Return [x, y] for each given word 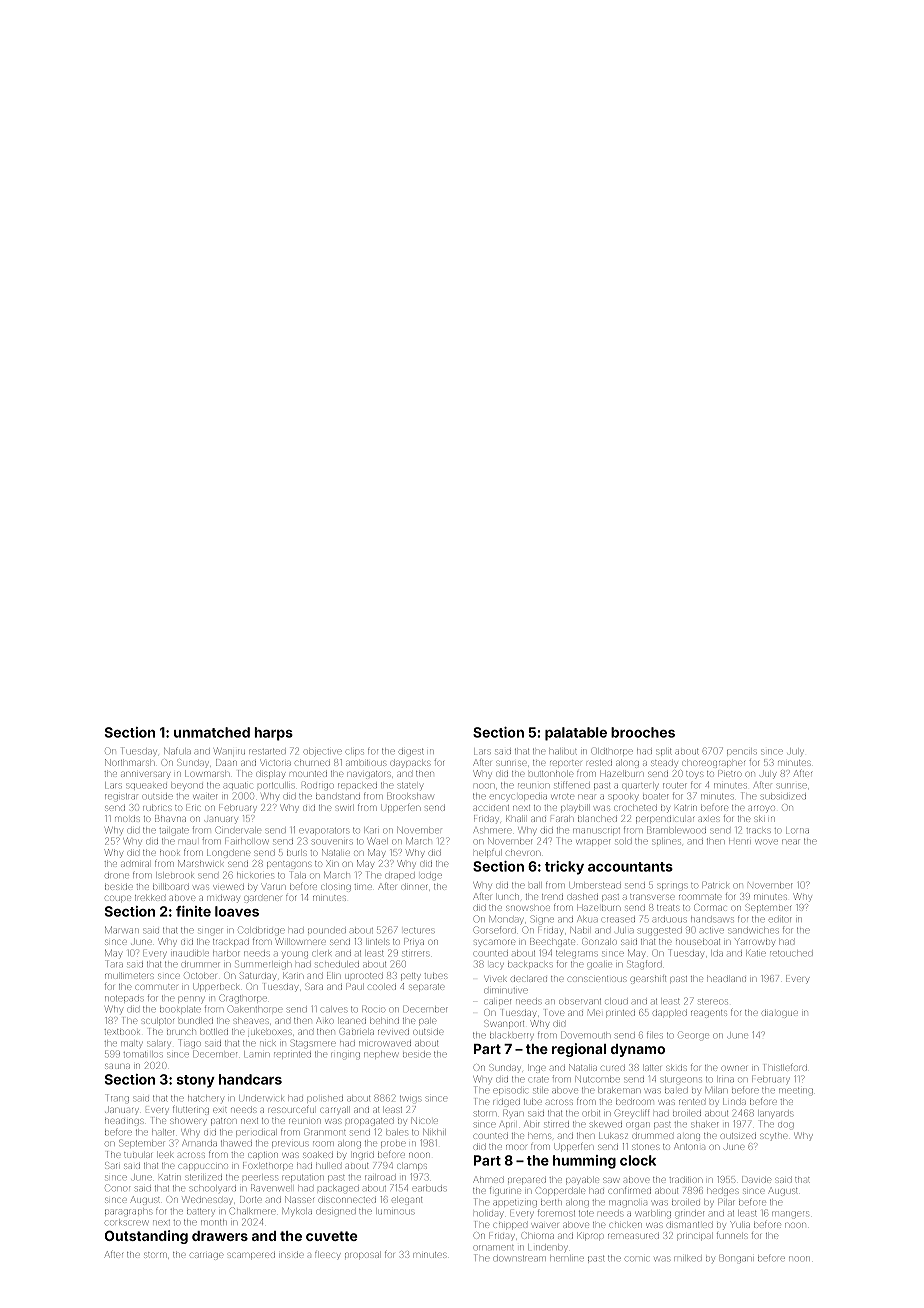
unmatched [212, 732]
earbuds [429, 1188]
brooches [643, 732]
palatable [576, 734]
